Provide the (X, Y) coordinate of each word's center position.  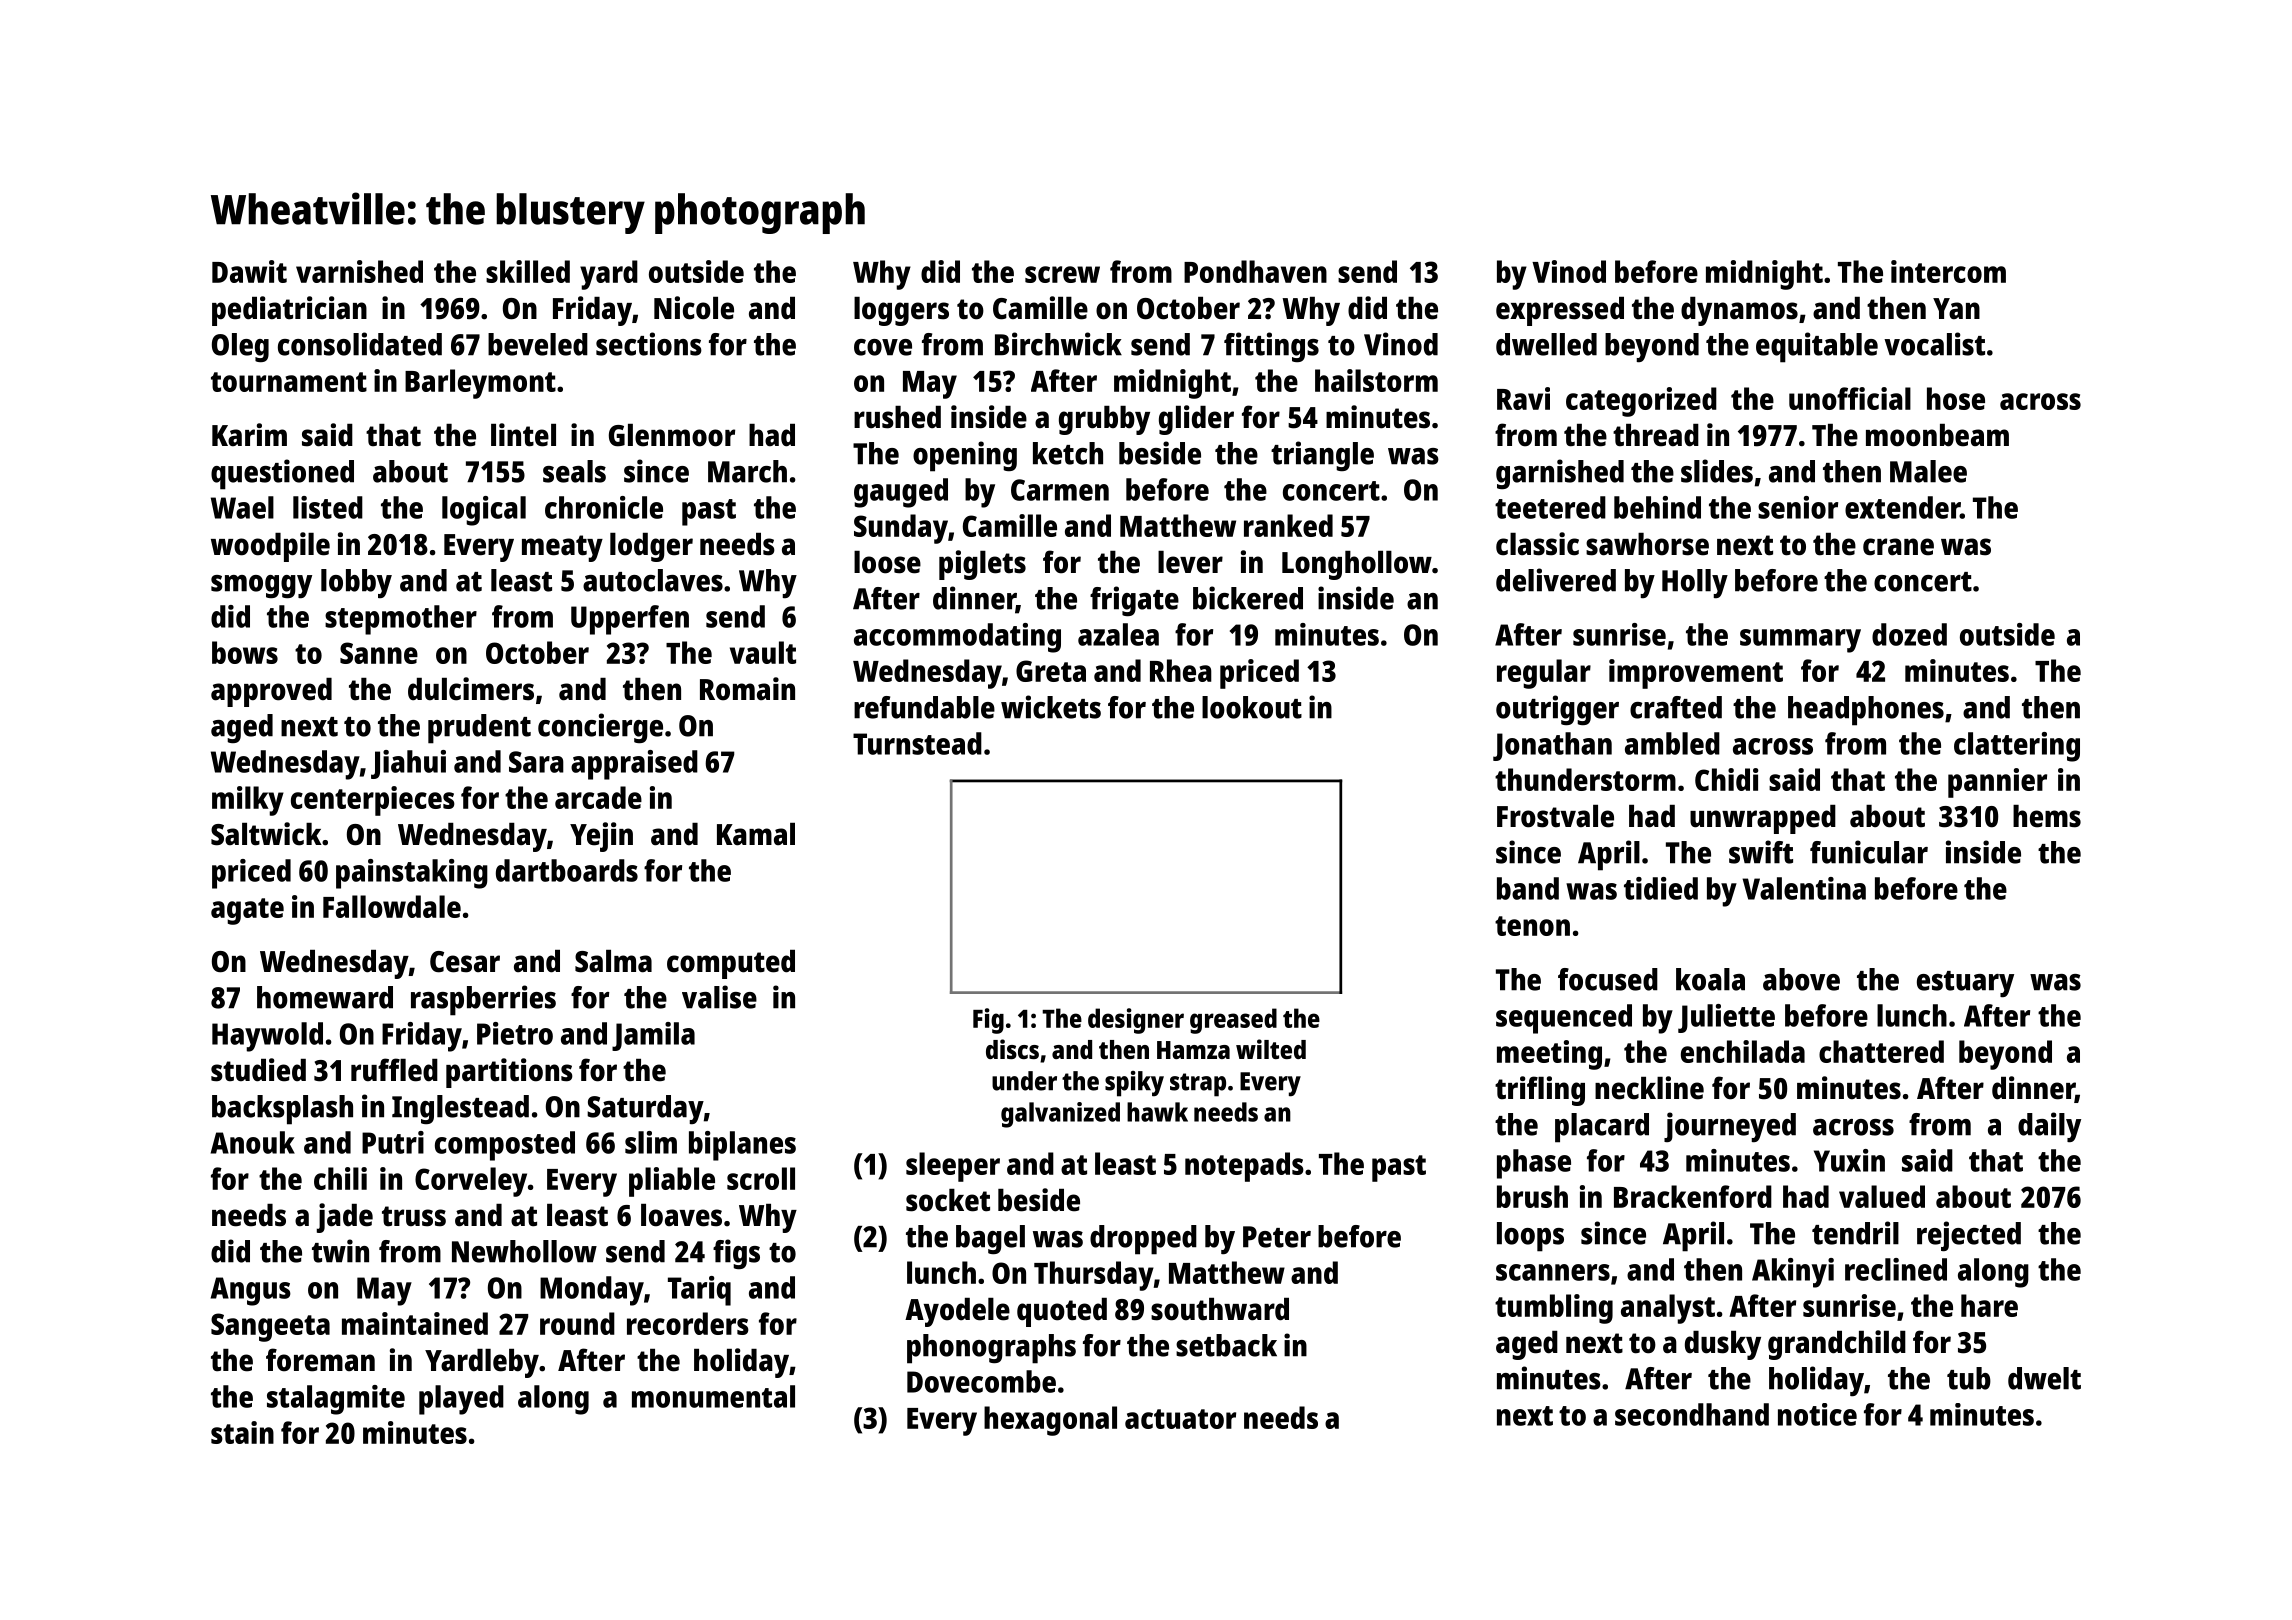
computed (731, 964)
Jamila (653, 1036)
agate (247, 911)
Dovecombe (981, 1381)
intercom (1948, 271)
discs (1012, 1049)
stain (242, 1432)
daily (2049, 1127)
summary (1800, 641)
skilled (528, 271)
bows (245, 652)
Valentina (1804, 888)
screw (1062, 274)
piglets (982, 565)
